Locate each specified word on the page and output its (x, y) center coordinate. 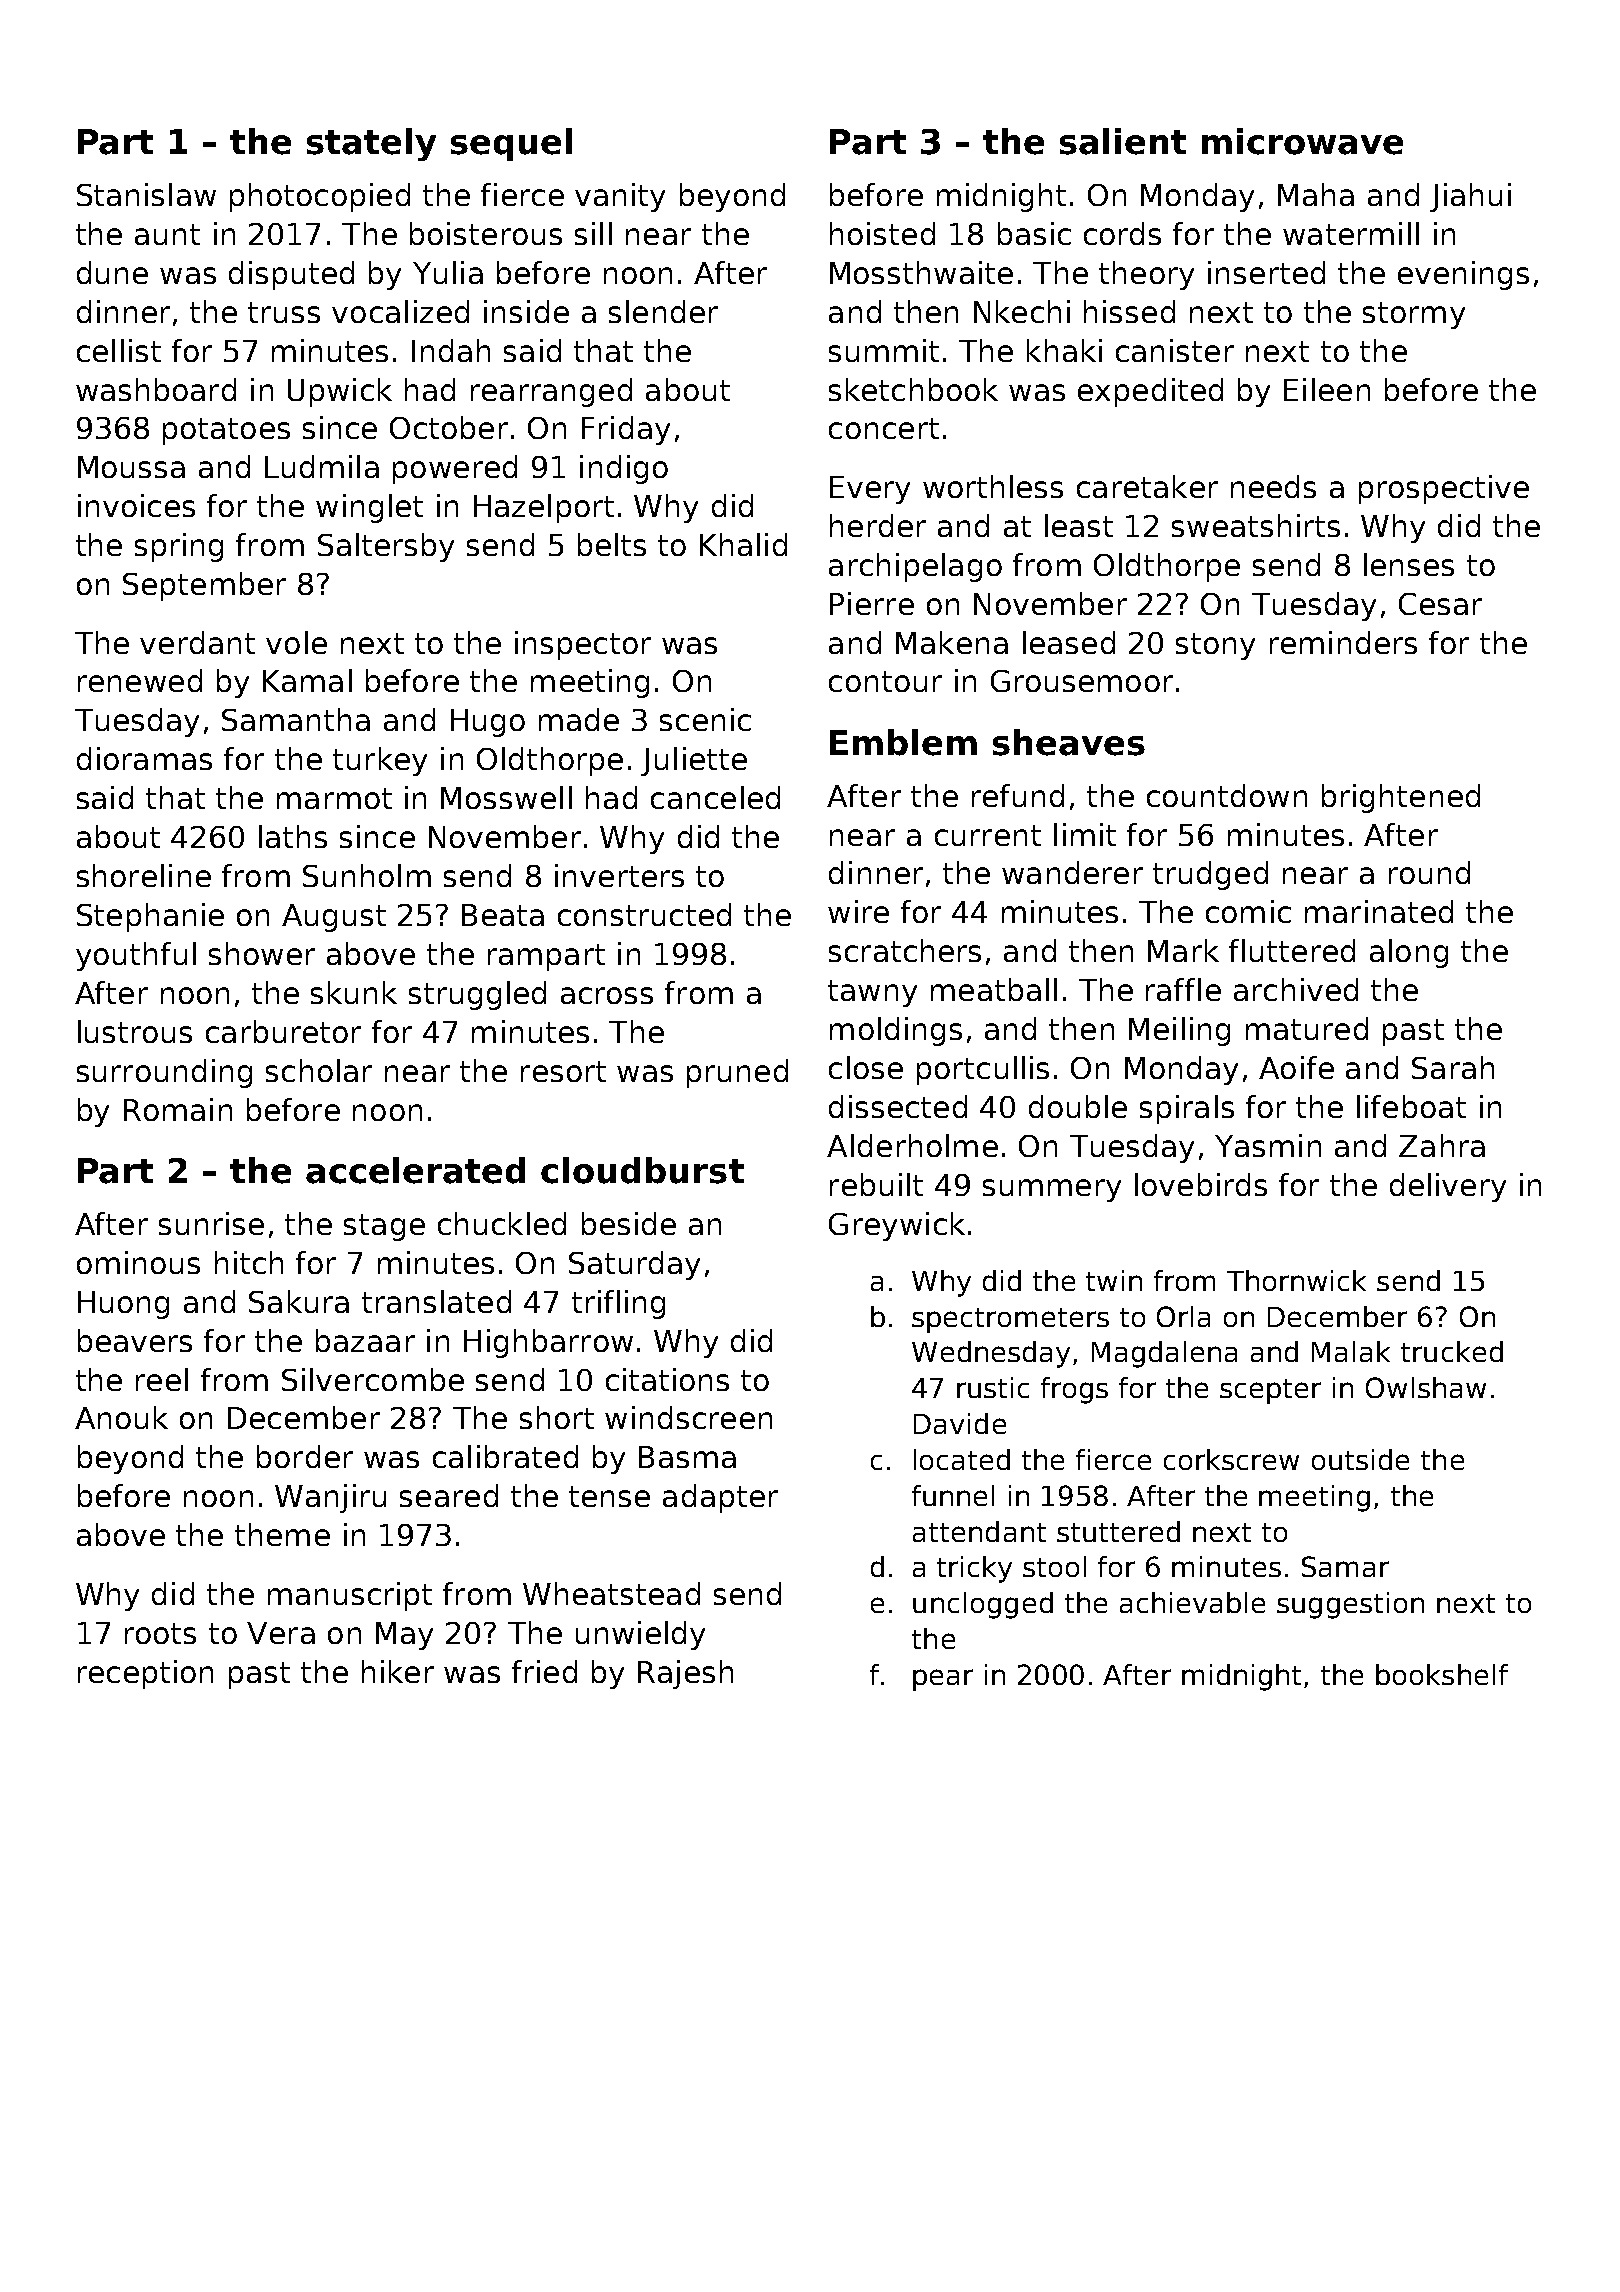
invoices (136, 505)
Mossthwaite (921, 272)
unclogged (983, 1605)
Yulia (448, 272)
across (607, 995)
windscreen (688, 1417)
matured (1307, 1028)
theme (282, 1534)
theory (1146, 275)
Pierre (872, 603)
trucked (1452, 1351)
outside (1360, 1459)
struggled (477, 995)
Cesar (1440, 604)
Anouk (121, 1417)
